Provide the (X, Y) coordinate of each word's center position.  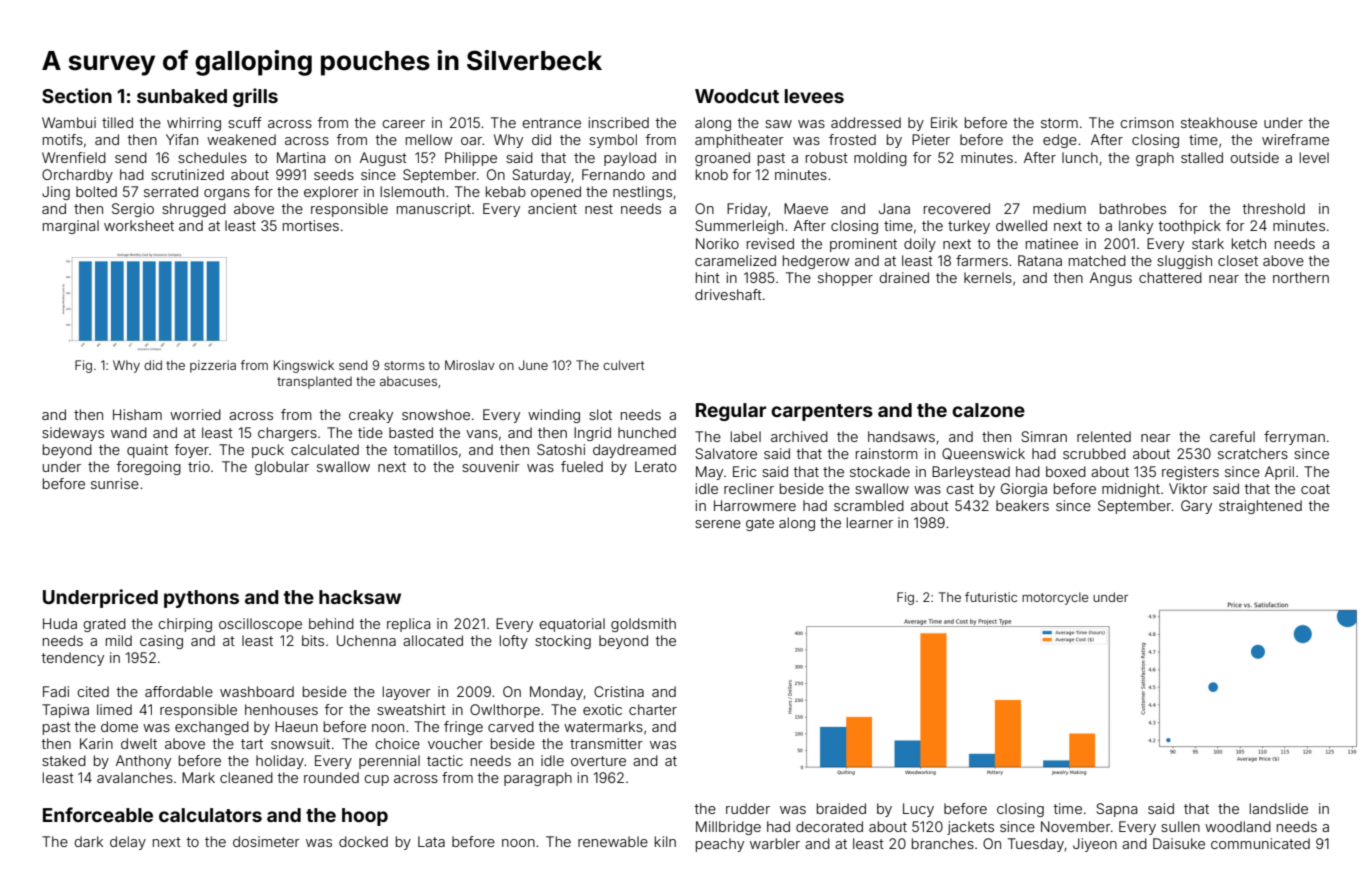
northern (1301, 277)
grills (255, 97)
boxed (1066, 471)
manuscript (434, 210)
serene (718, 524)
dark (88, 841)
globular (282, 468)
